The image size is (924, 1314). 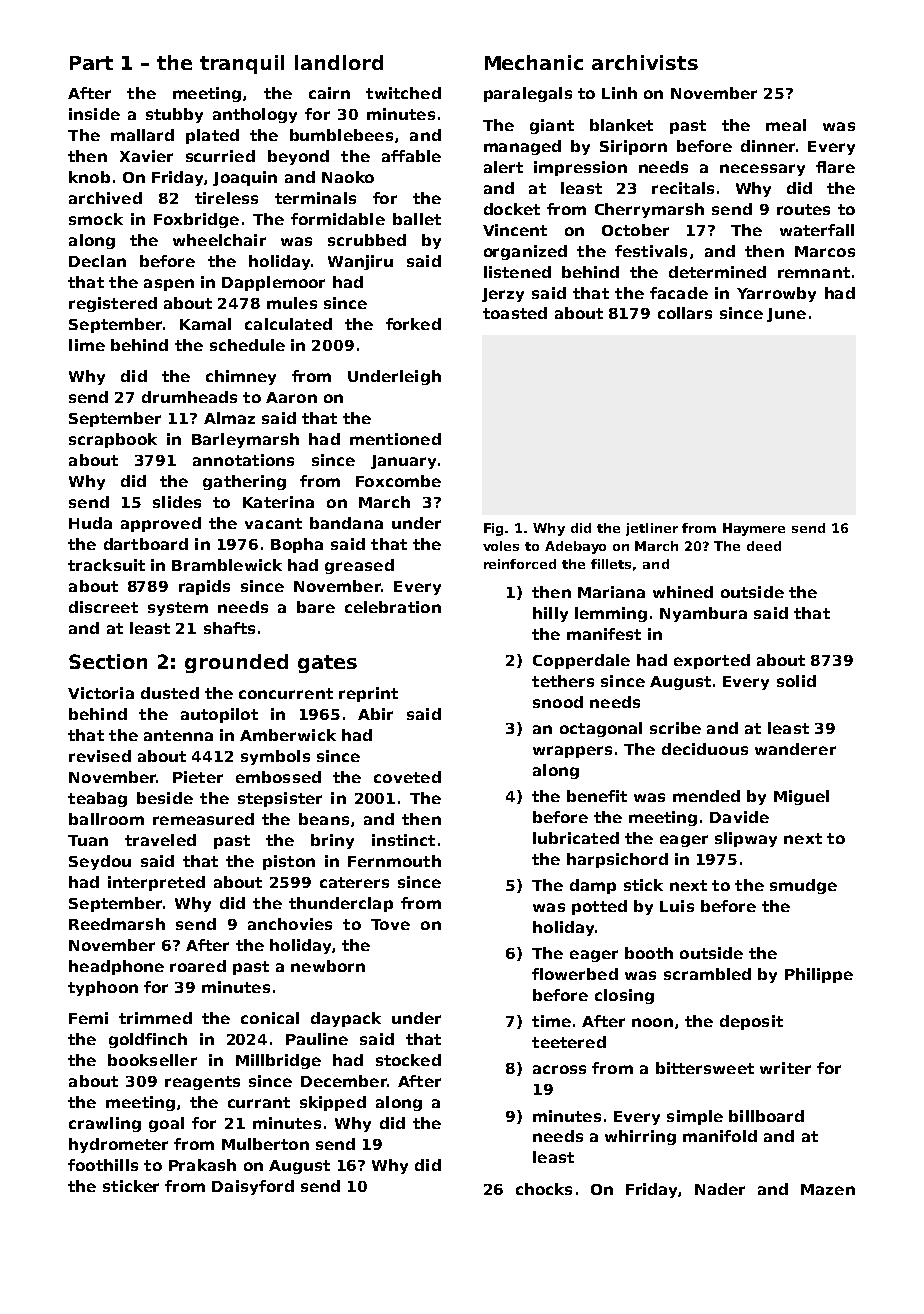 I want to click on Daisyford, so click(x=253, y=1187).
